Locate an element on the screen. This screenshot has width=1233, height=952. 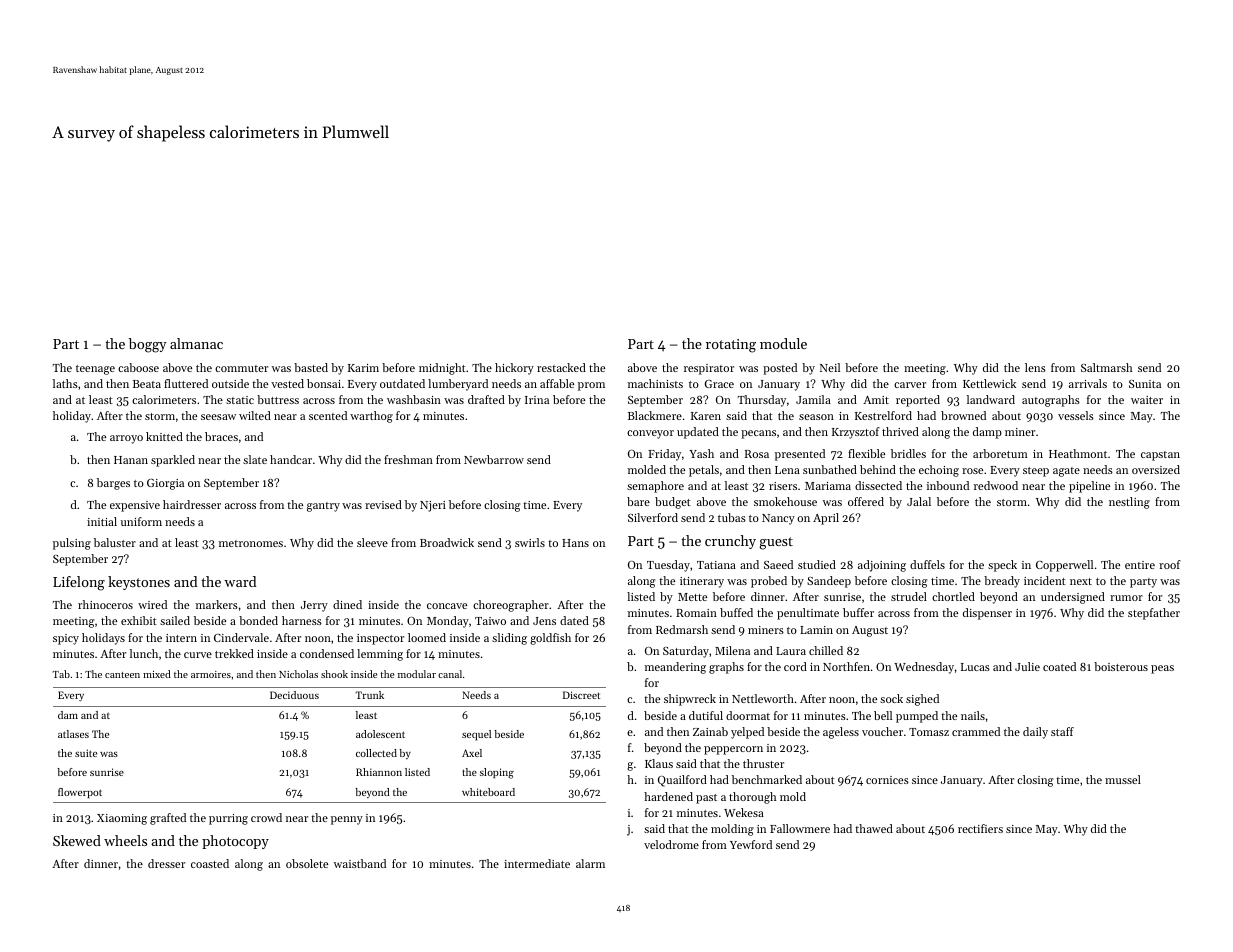
Saltmarsh is located at coordinates (1107, 367).
